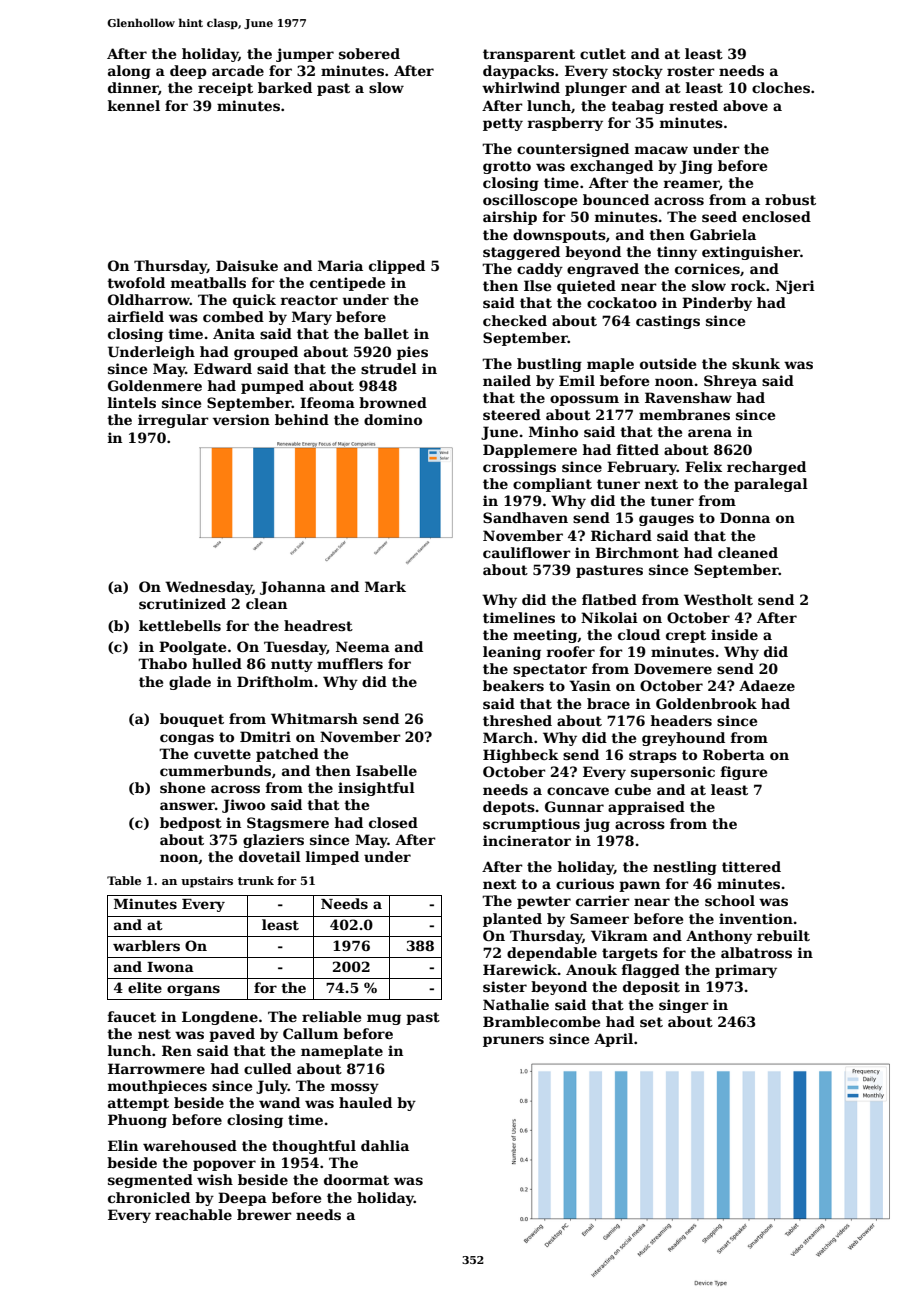  Describe the element at coordinates (781, 87) in the screenshot. I see `cloches` at that location.
